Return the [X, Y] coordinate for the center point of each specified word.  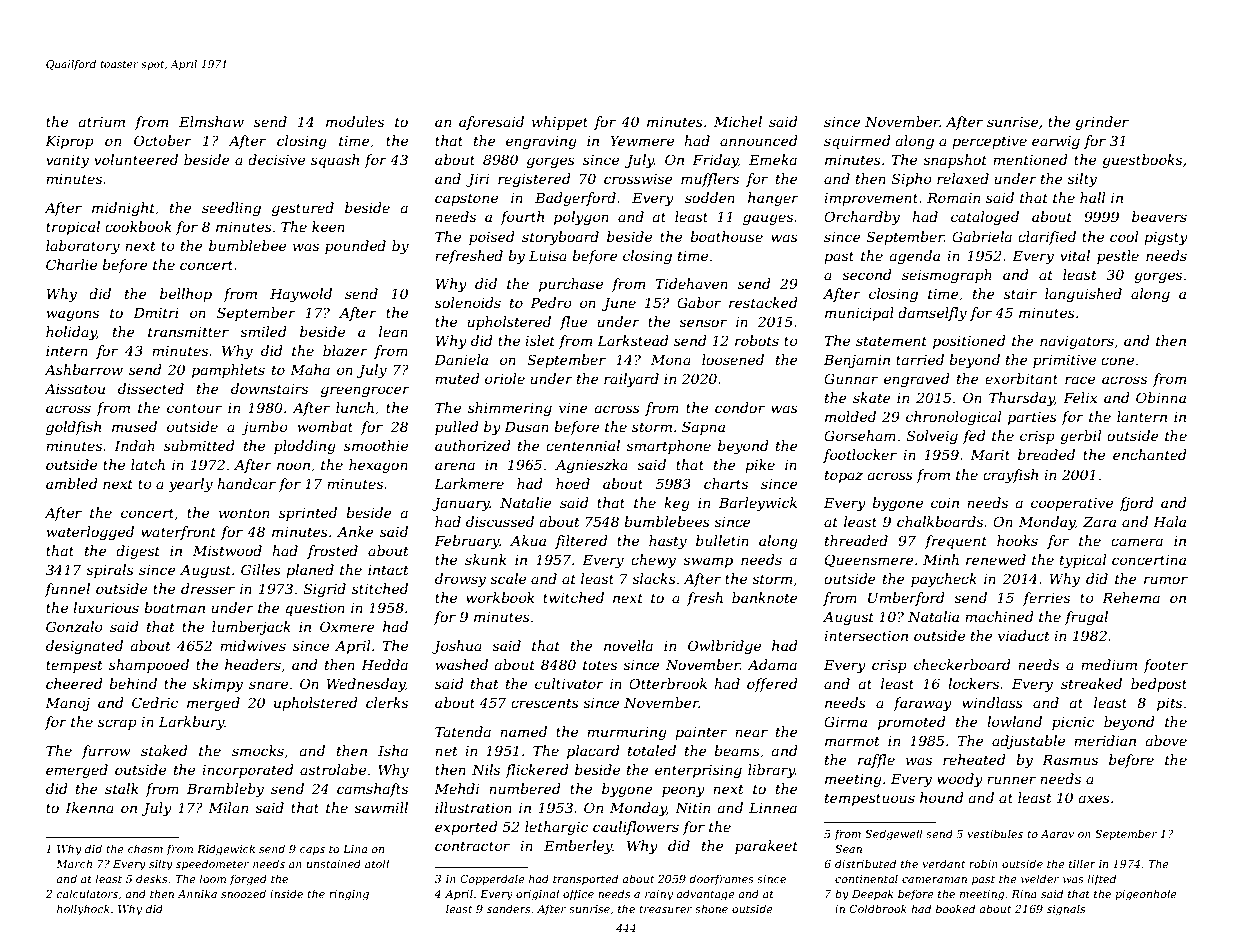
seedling [231, 209]
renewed [996, 559]
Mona [671, 360]
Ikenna [89, 807]
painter [701, 733]
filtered [581, 542]
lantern [1142, 416]
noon [293, 466]
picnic [1073, 723]
